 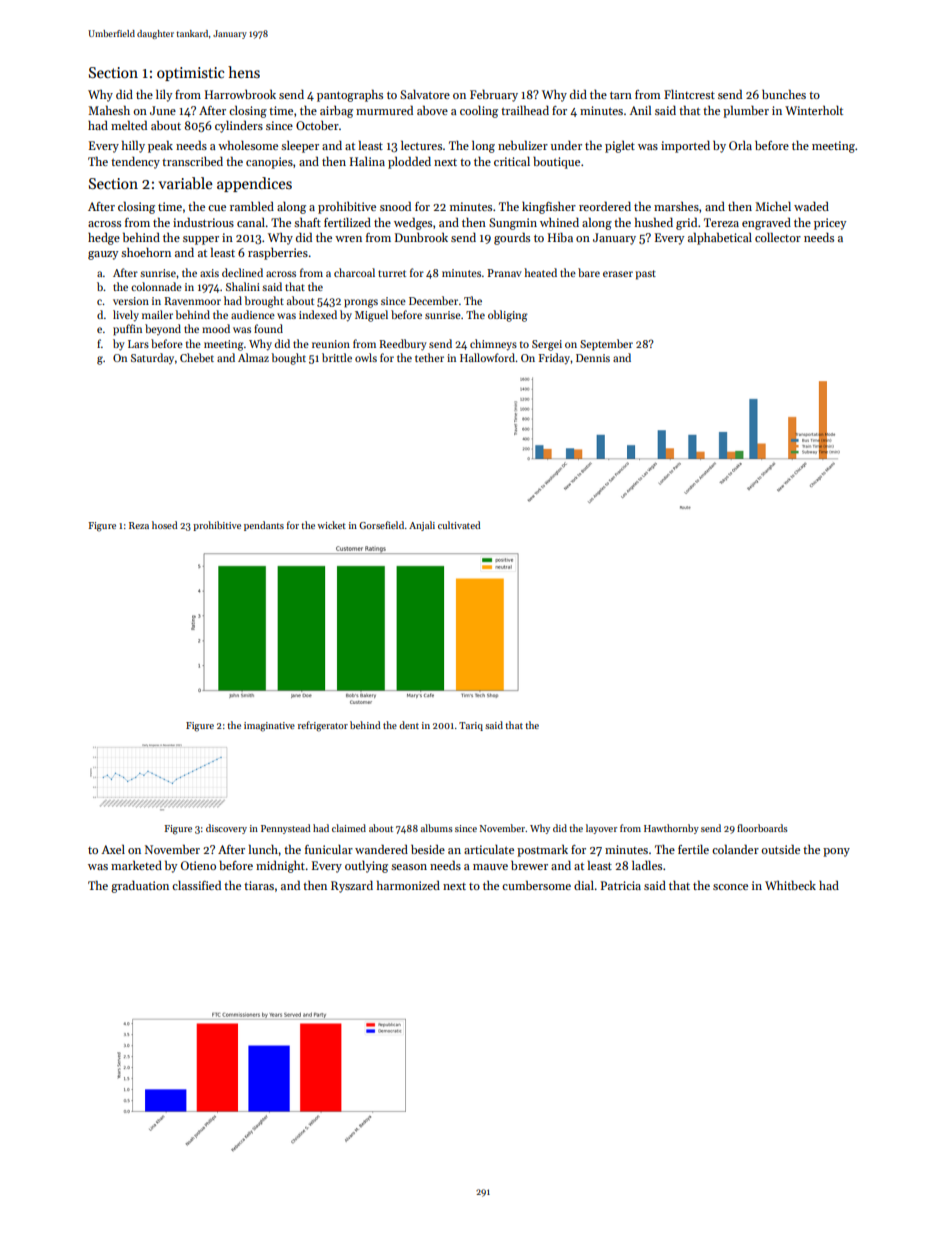 I want to click on Dennis, so click(x=593, y=358).
